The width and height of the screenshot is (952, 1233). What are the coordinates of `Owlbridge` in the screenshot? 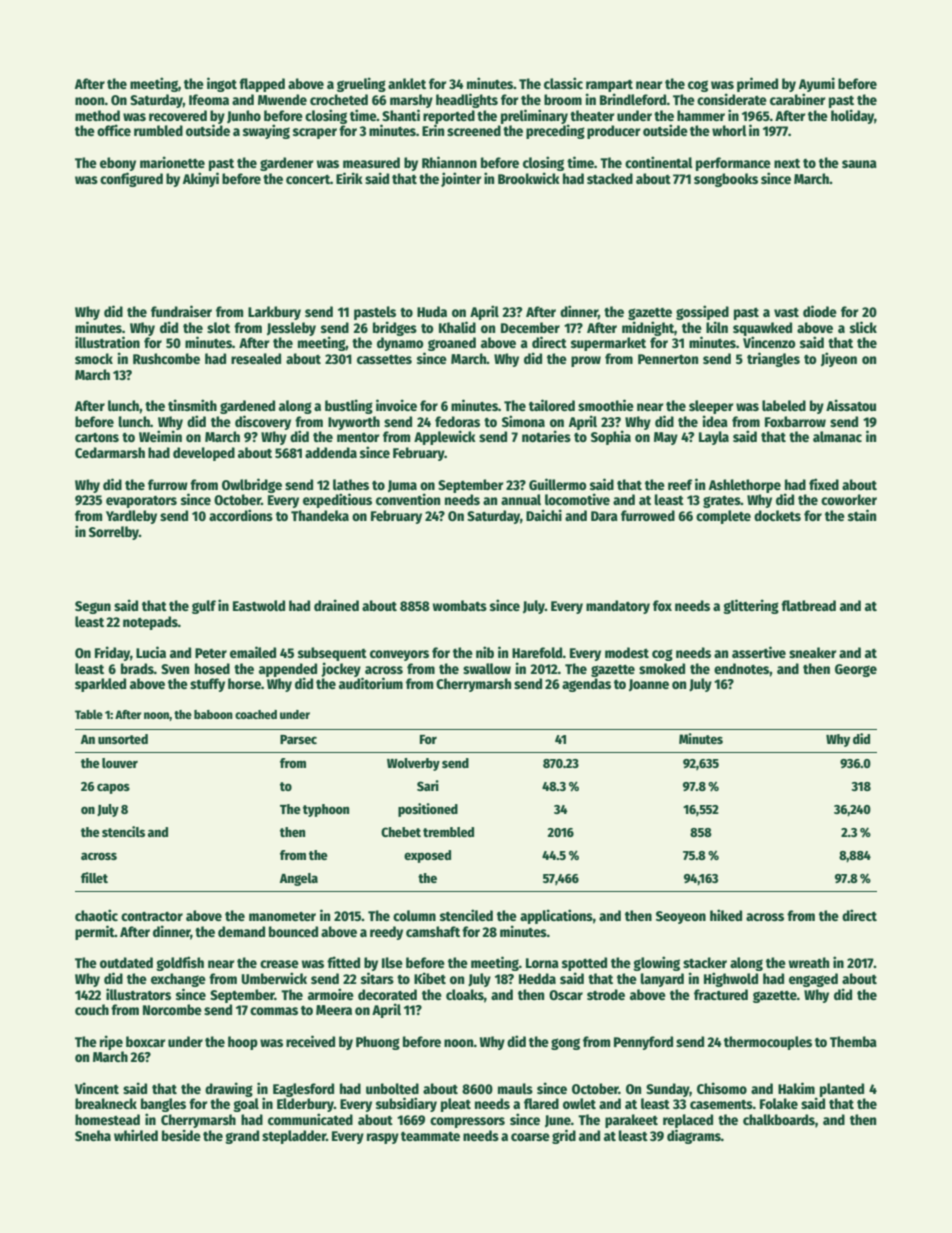 It's located at (252, 485).
